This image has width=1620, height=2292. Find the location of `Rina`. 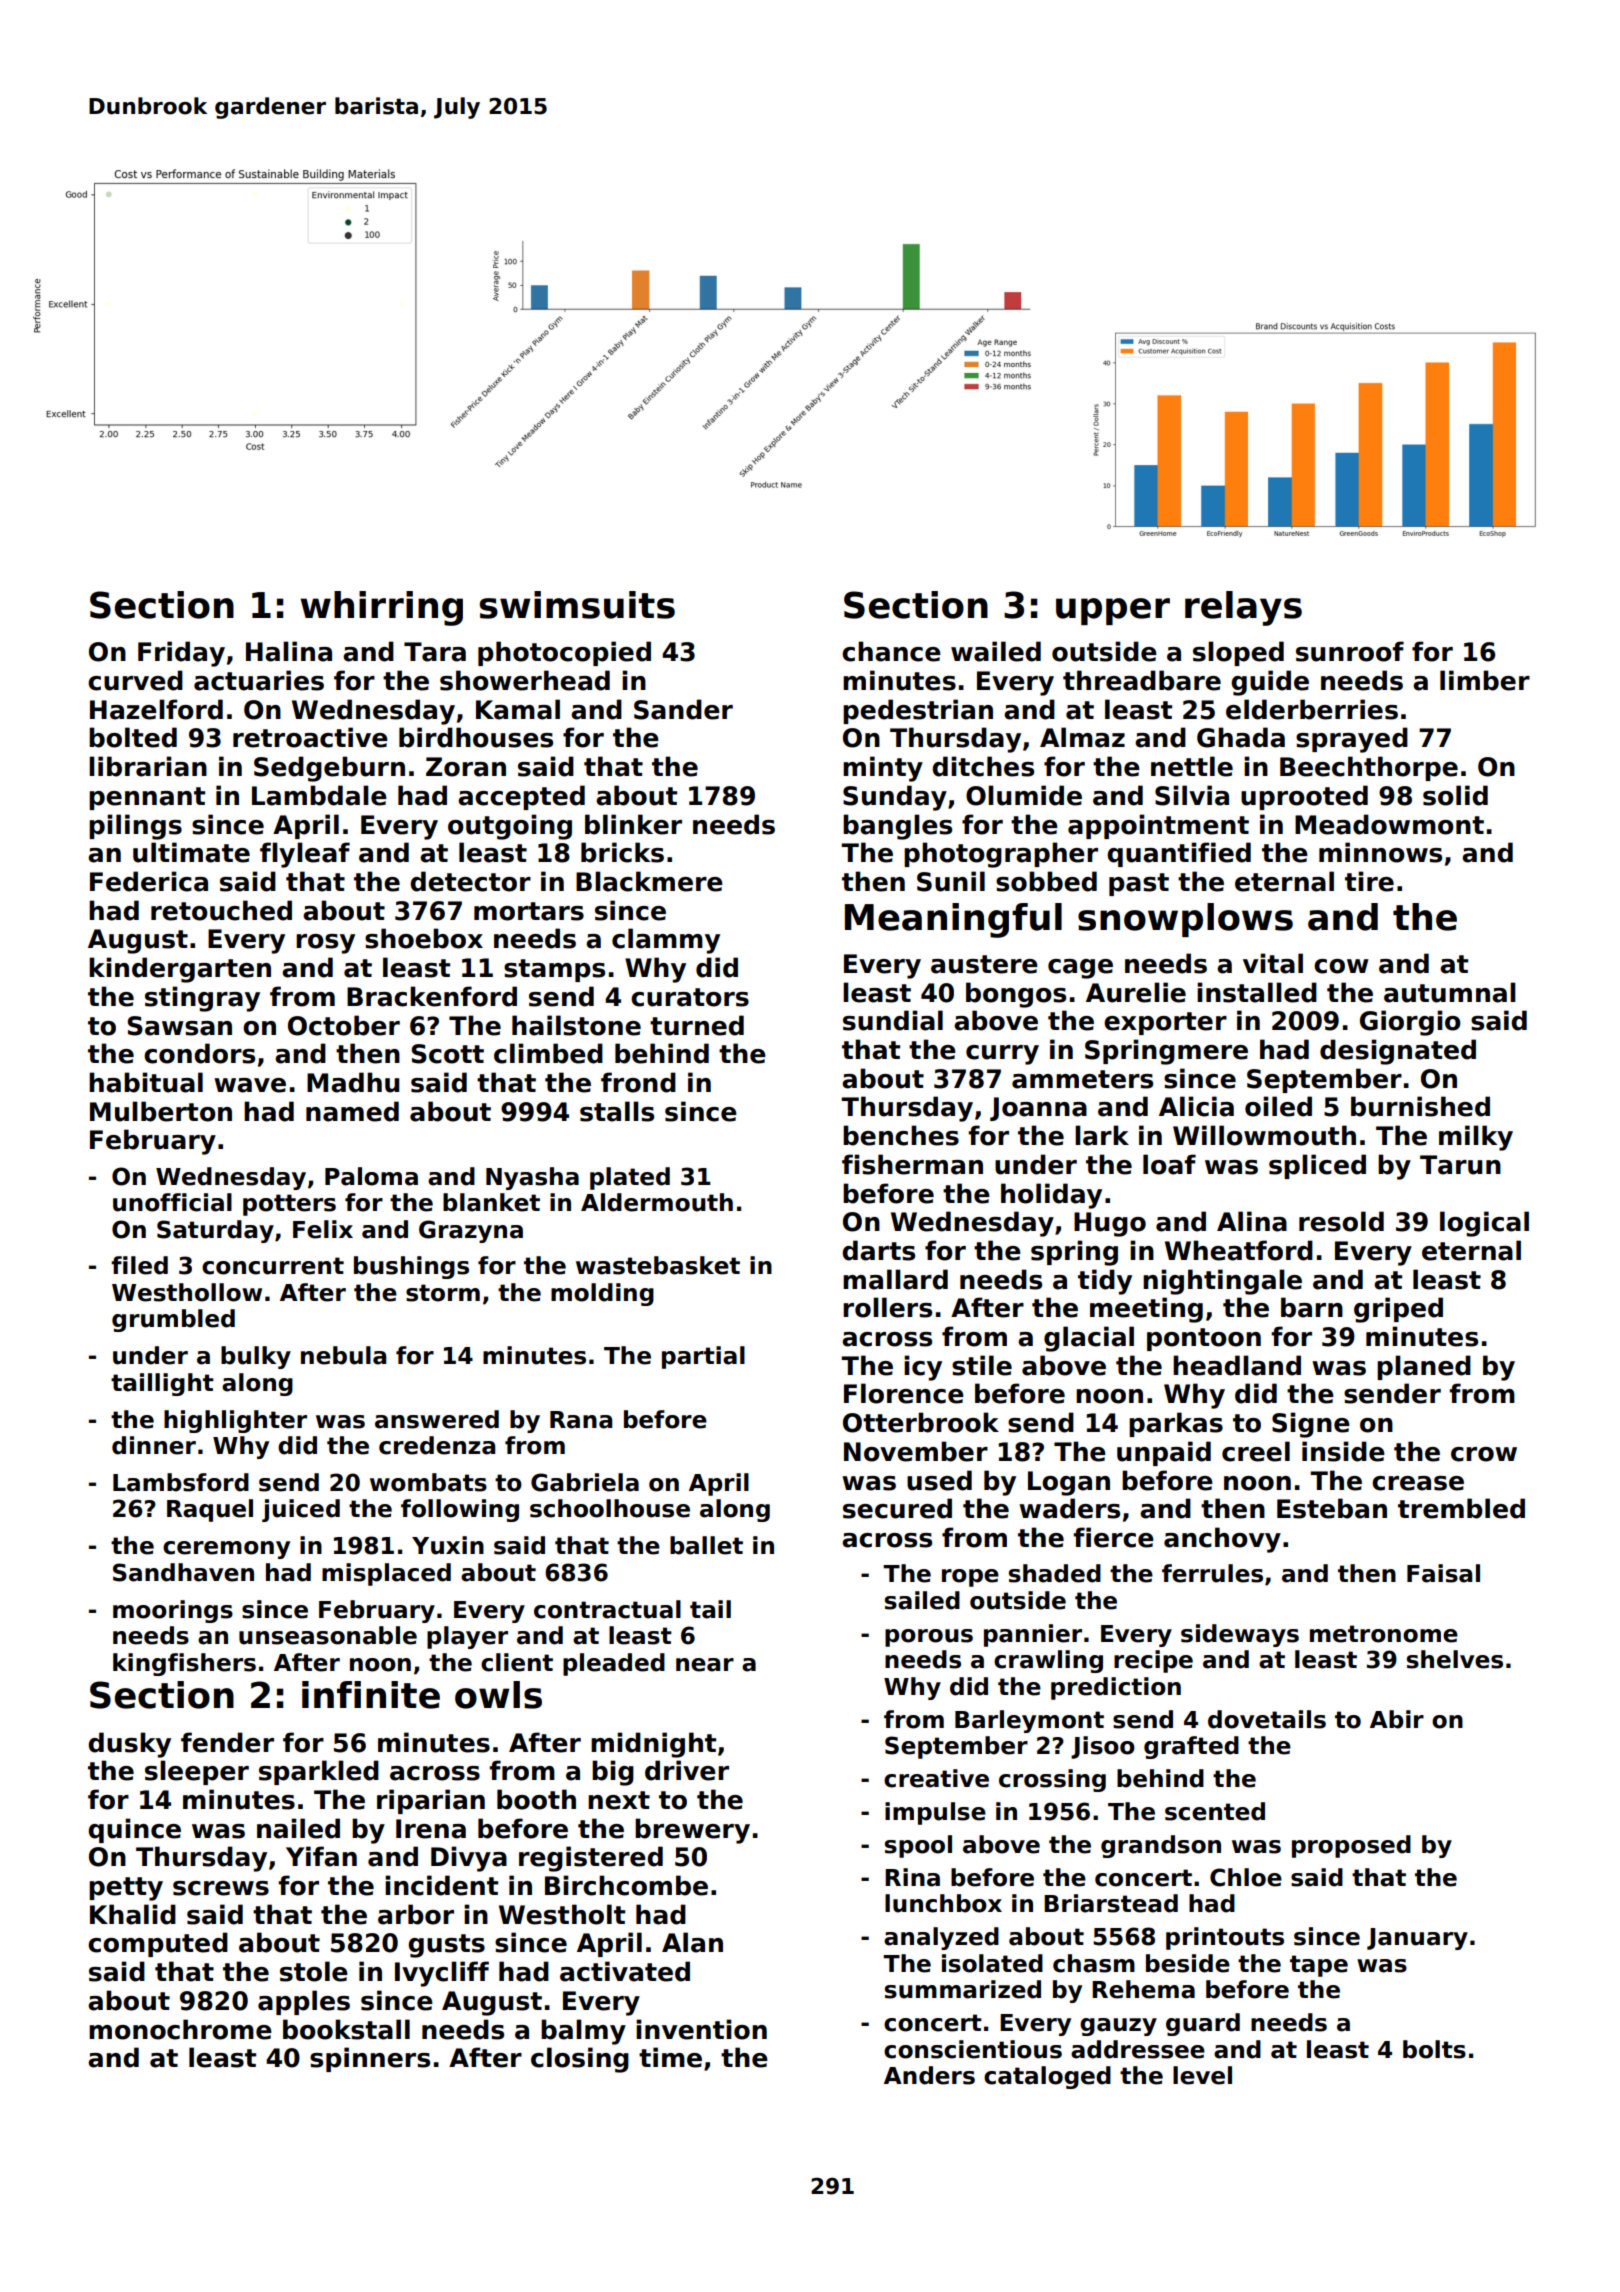

Rina is located at coordinates (912, 1877).
